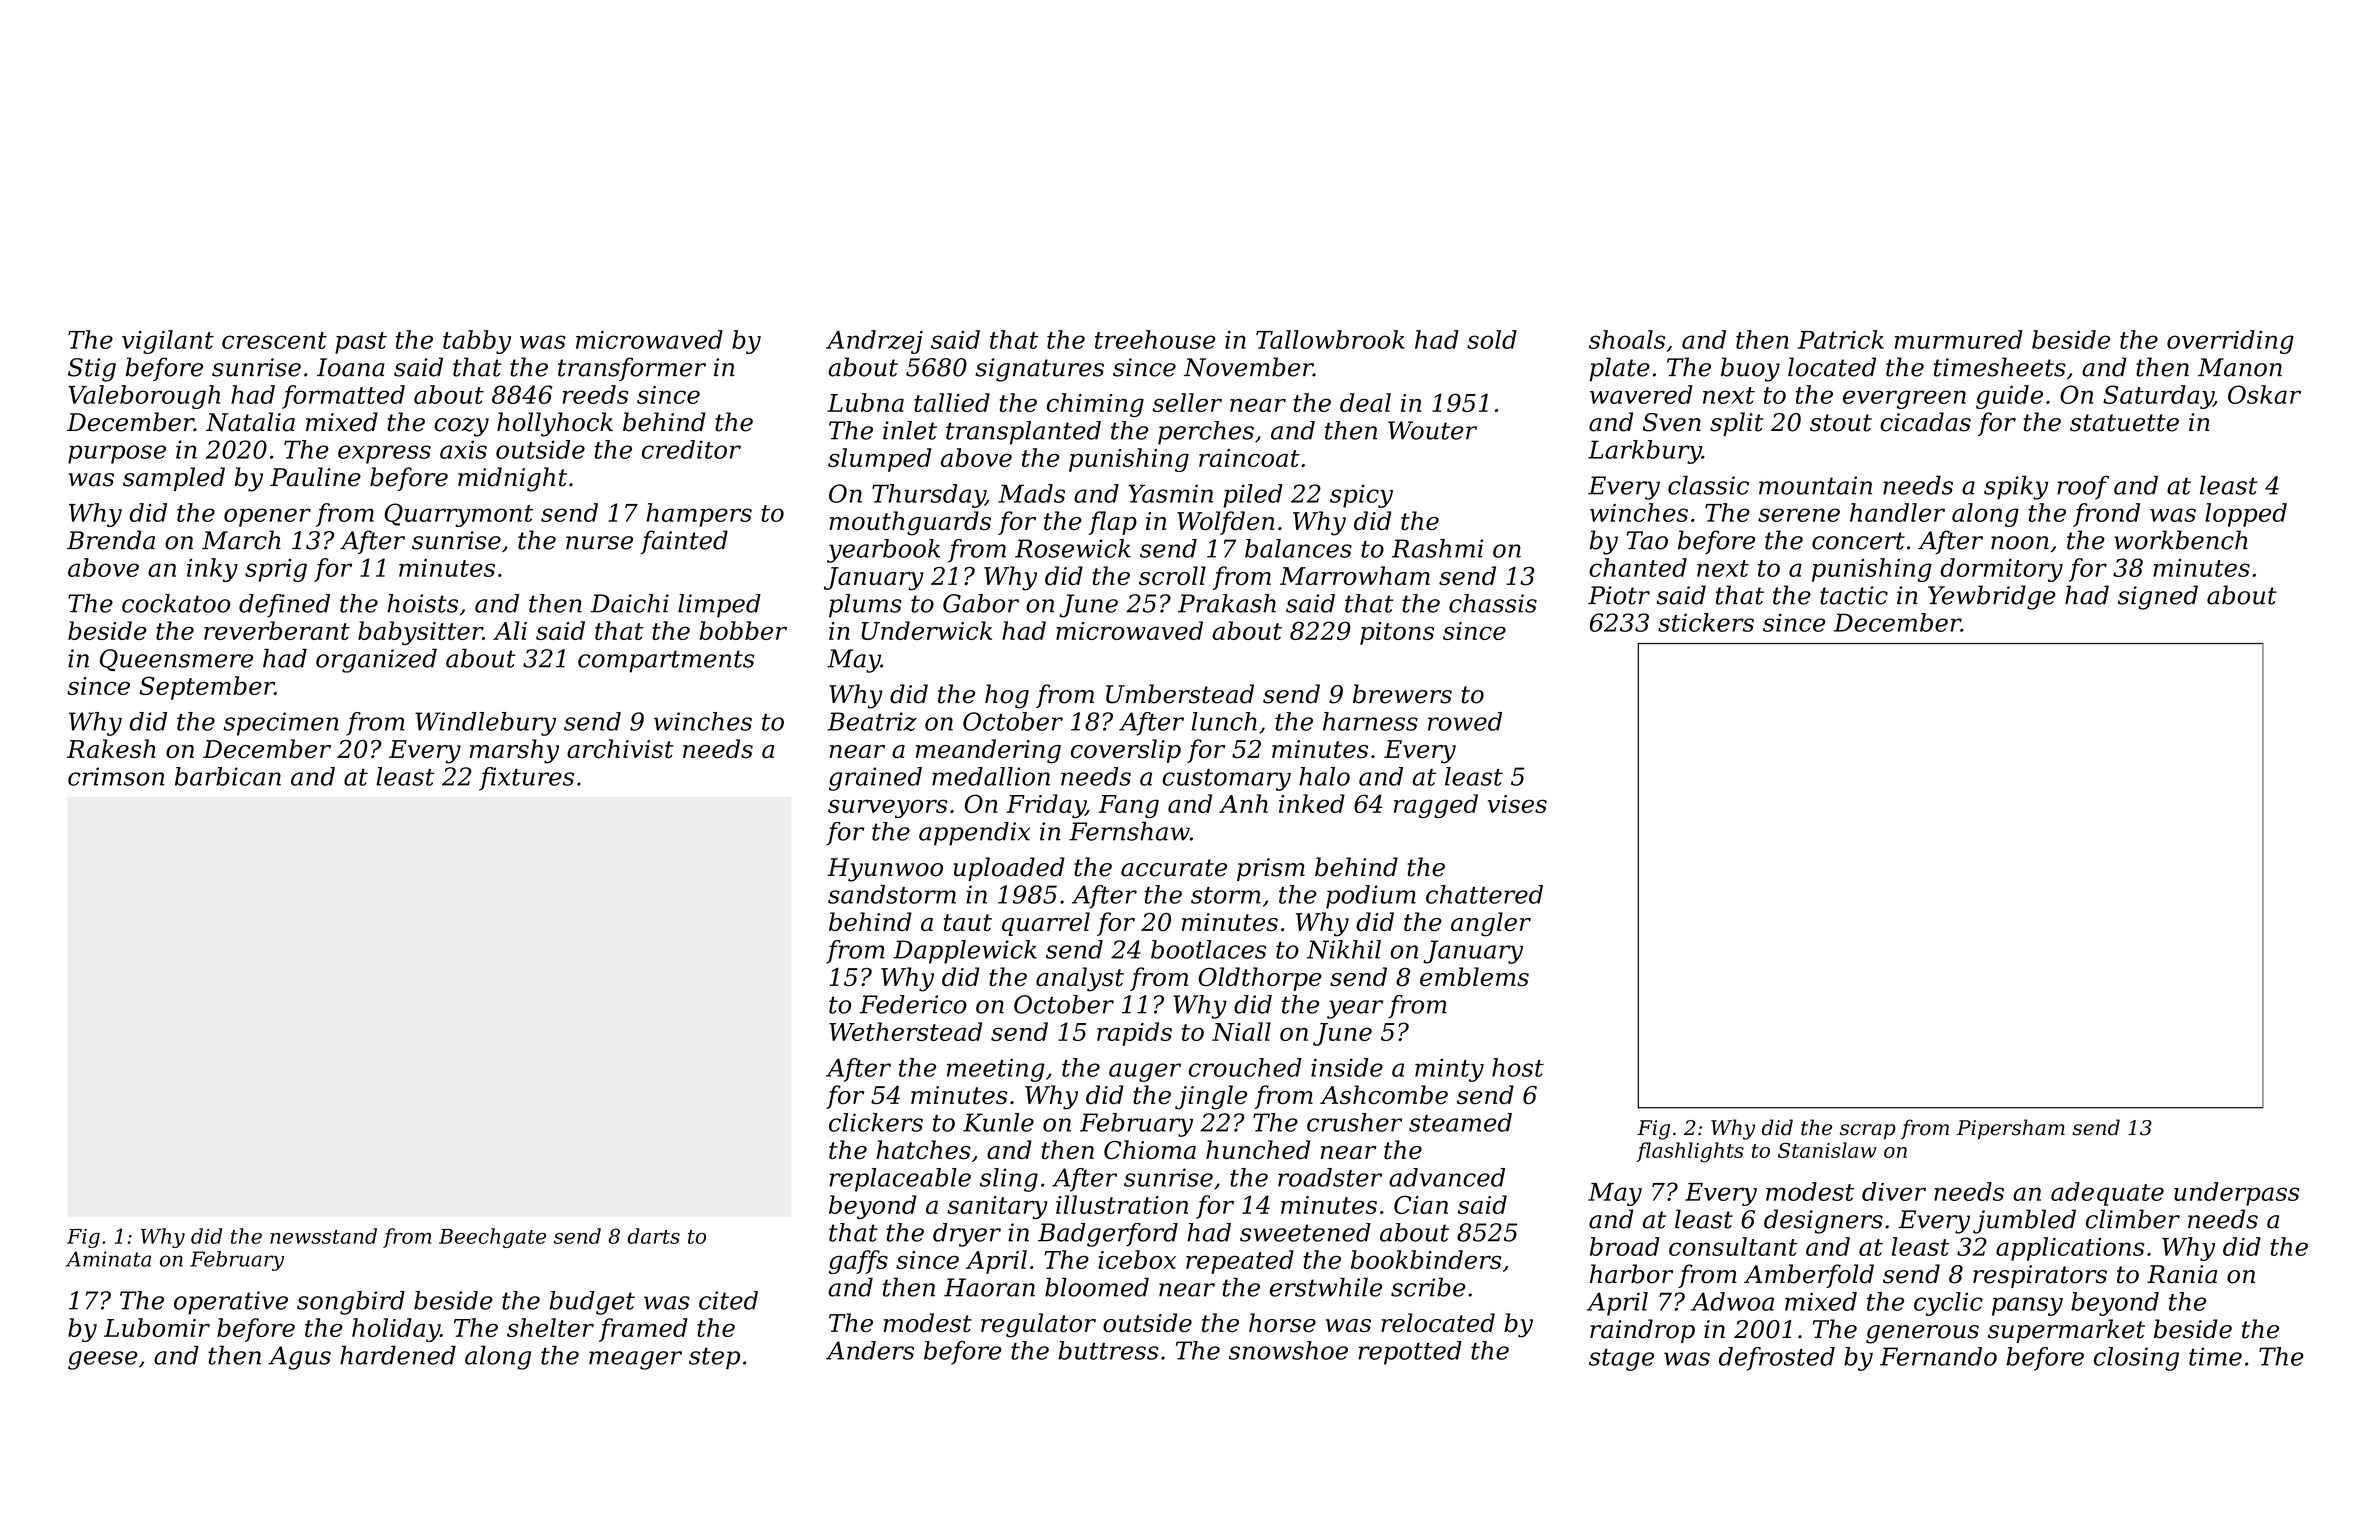  What do you see at coordinates (1517, 804) in the document?
I see `vises` at bounding box center [1517, 804].
